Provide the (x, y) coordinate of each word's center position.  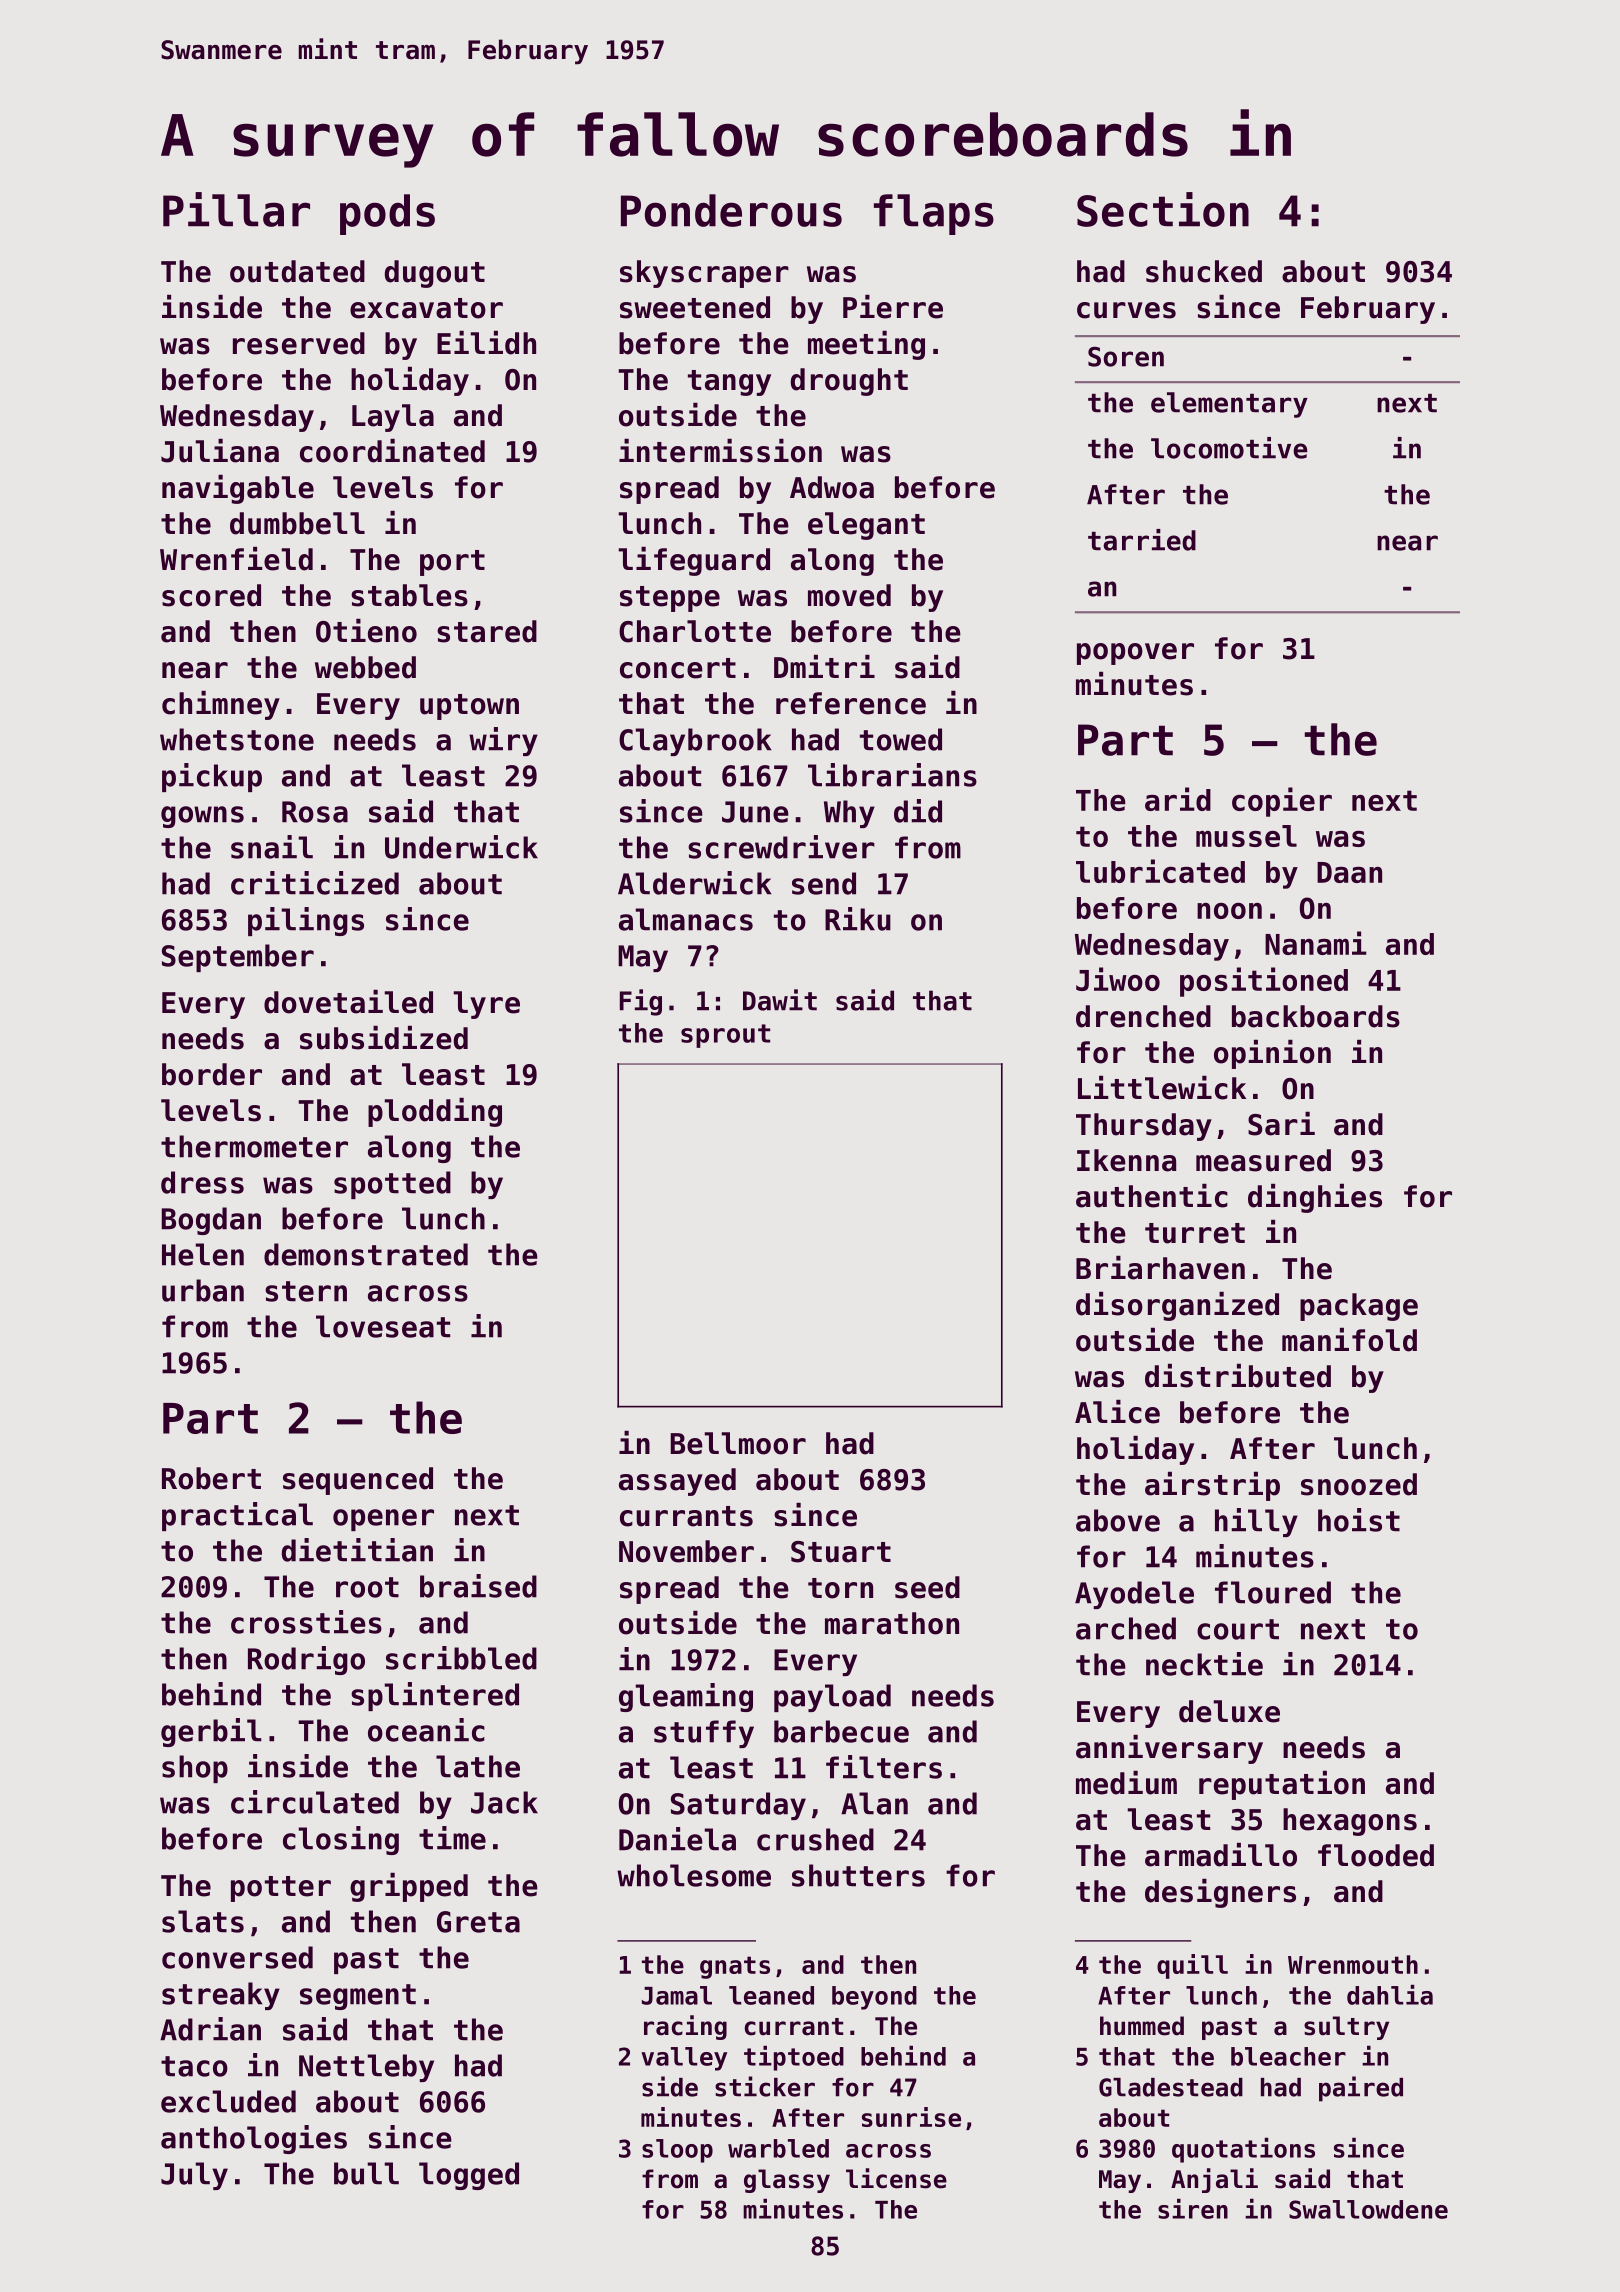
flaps (934, 214)
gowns (202, 817)
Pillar (236, 209)
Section (1163, 209)
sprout (725, 1036)
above (1118, 1520)
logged (469, 2176)
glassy (787, 2181)
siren (1193, 2209)
